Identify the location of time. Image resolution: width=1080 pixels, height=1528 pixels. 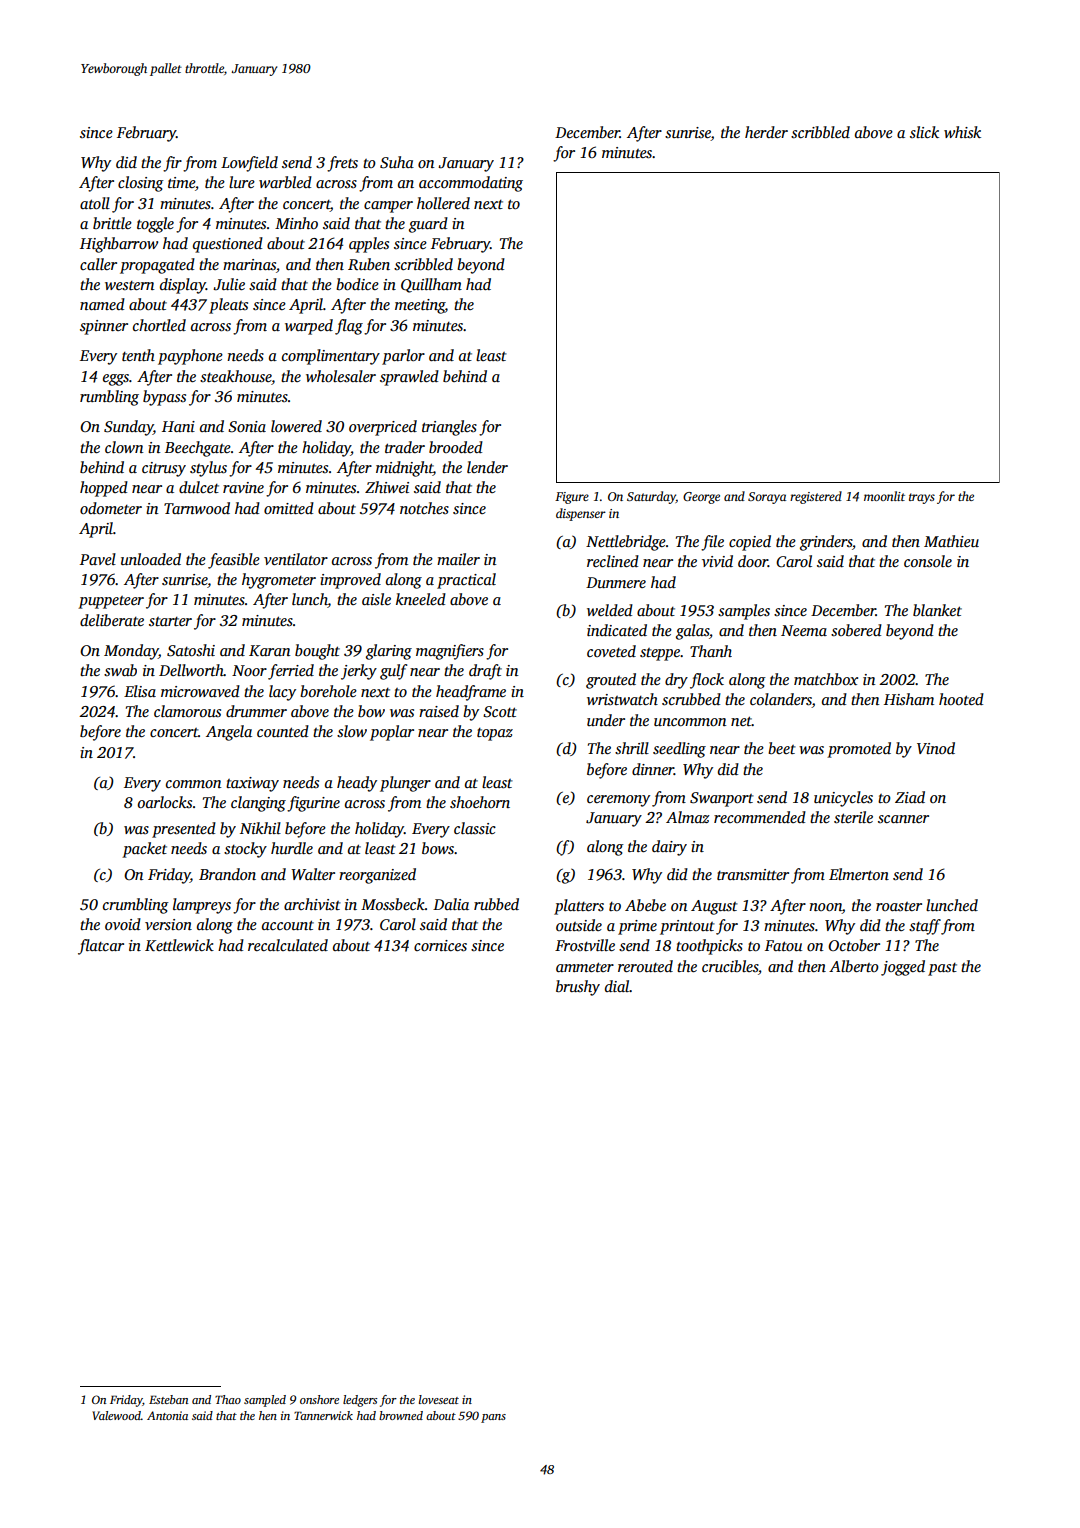
(181, 182).
